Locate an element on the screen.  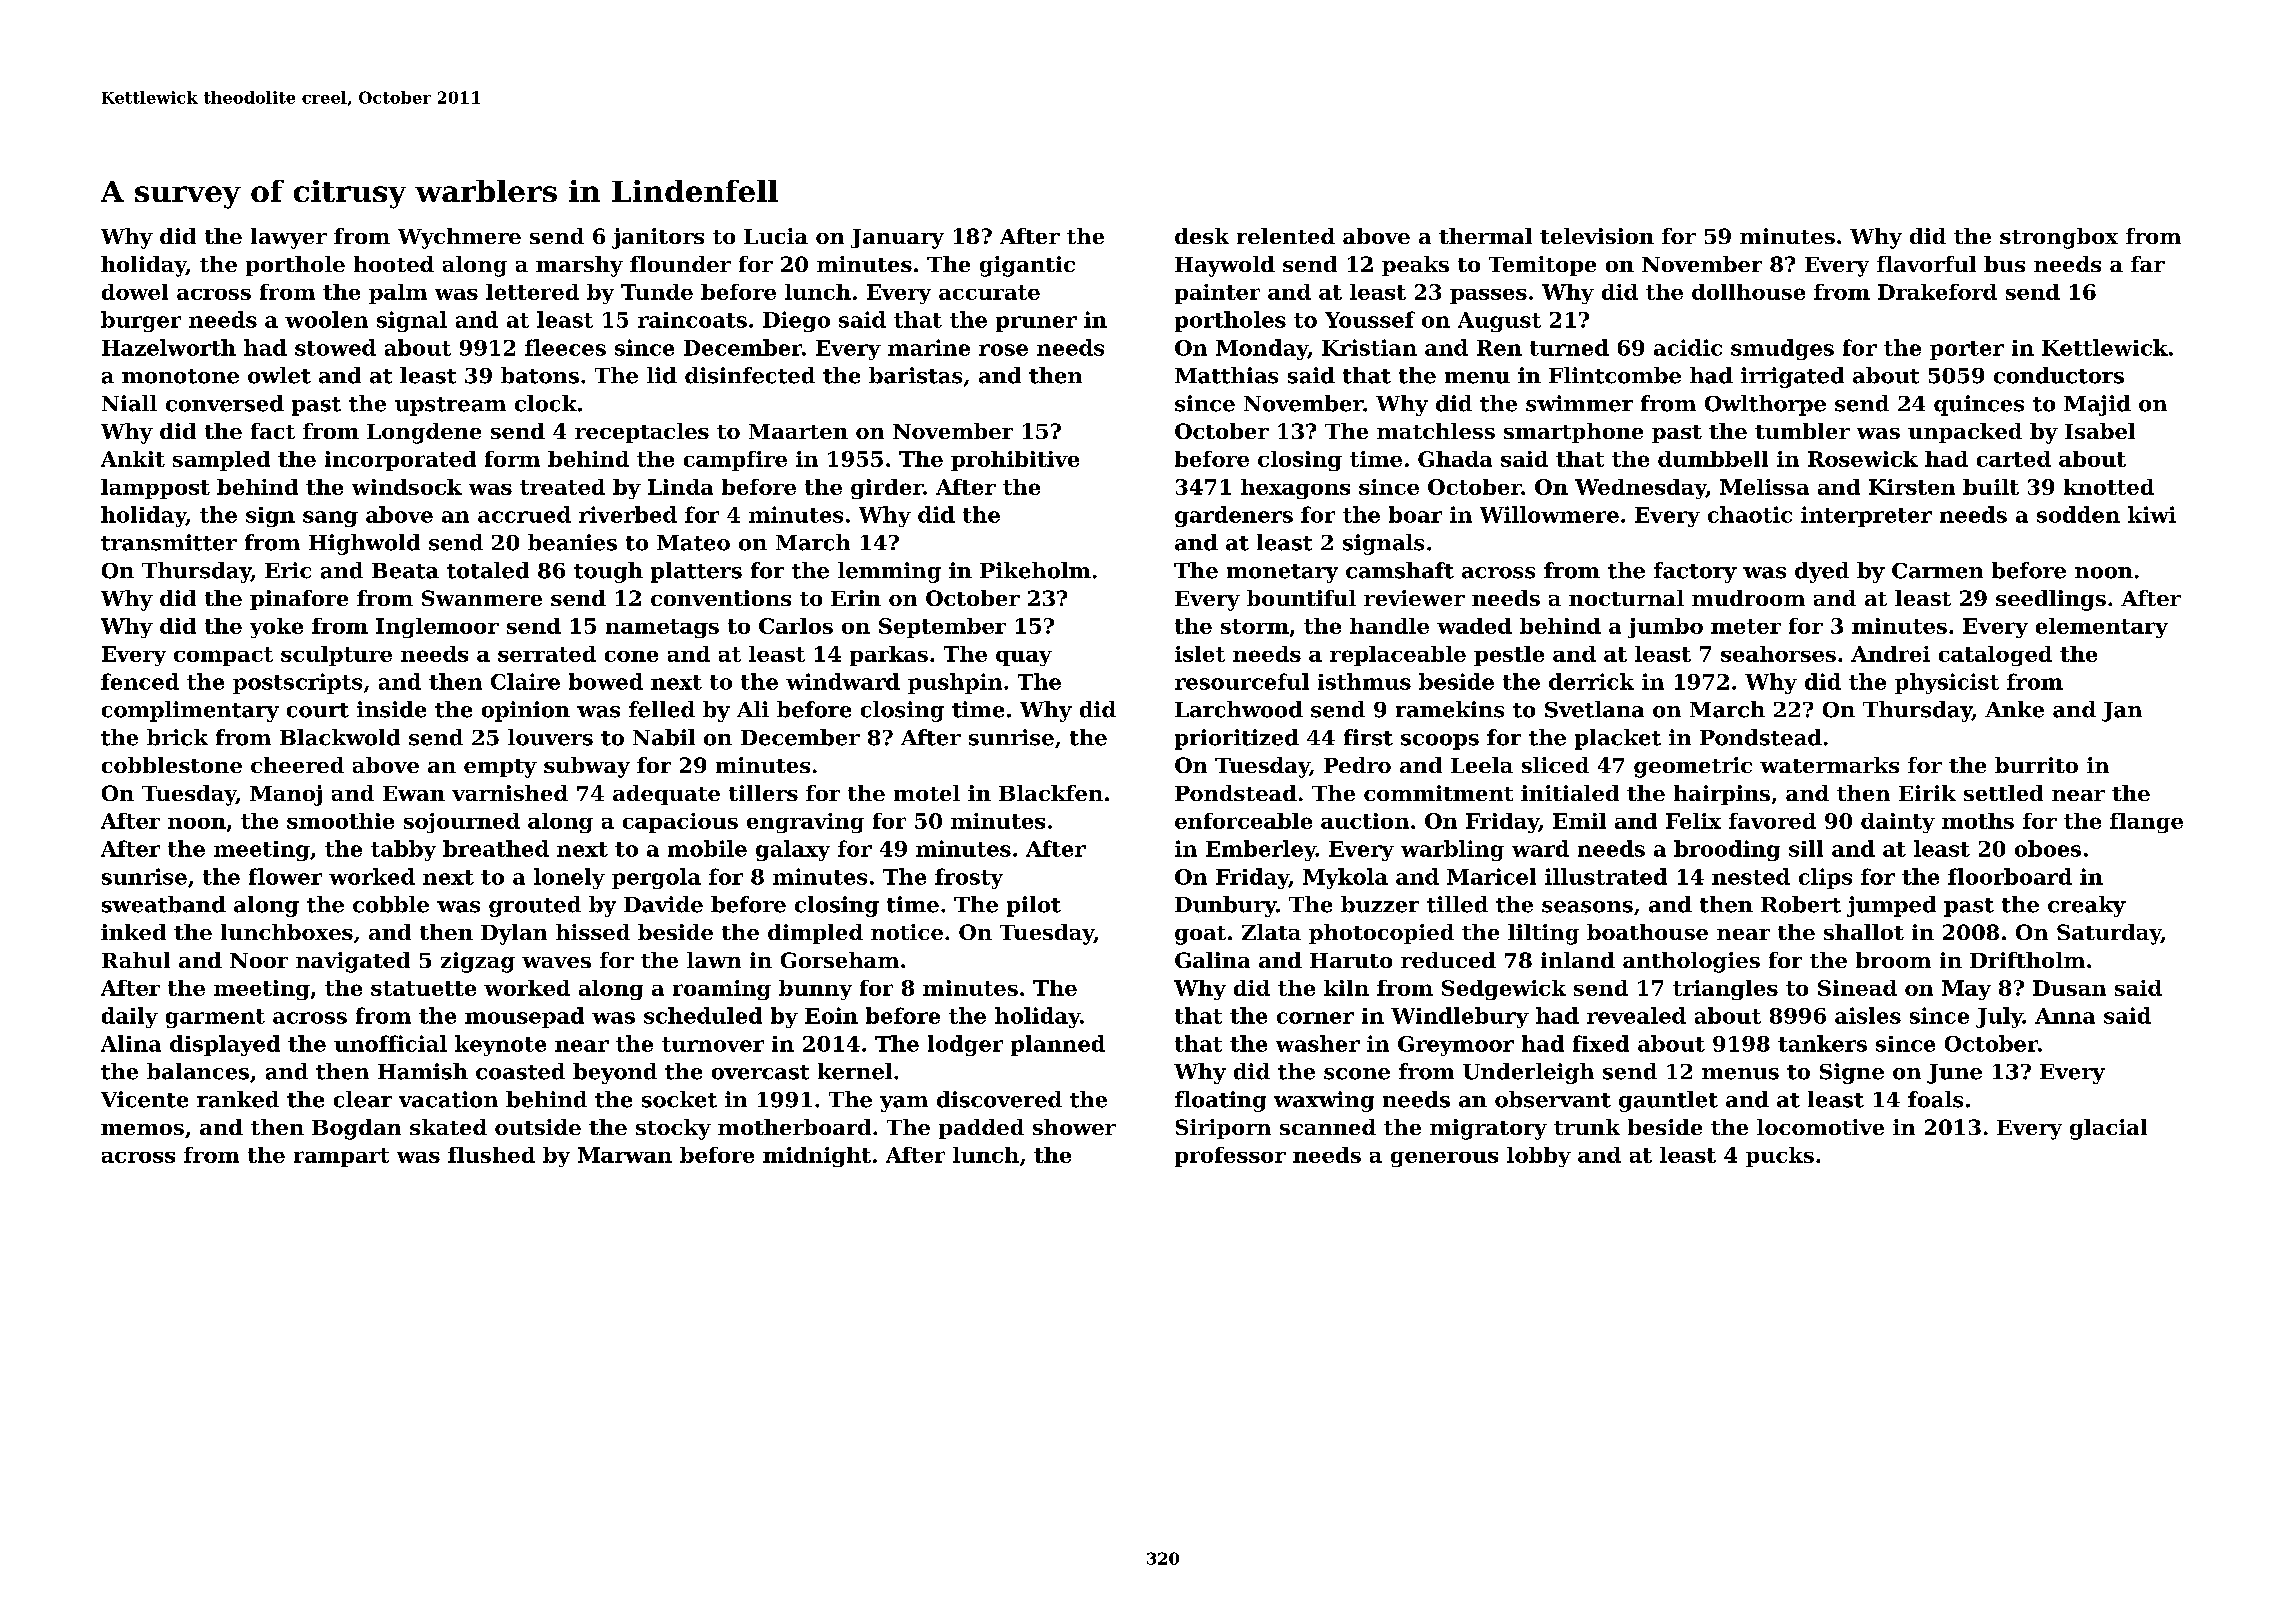
baristas is located at coordinates (915, 375).
